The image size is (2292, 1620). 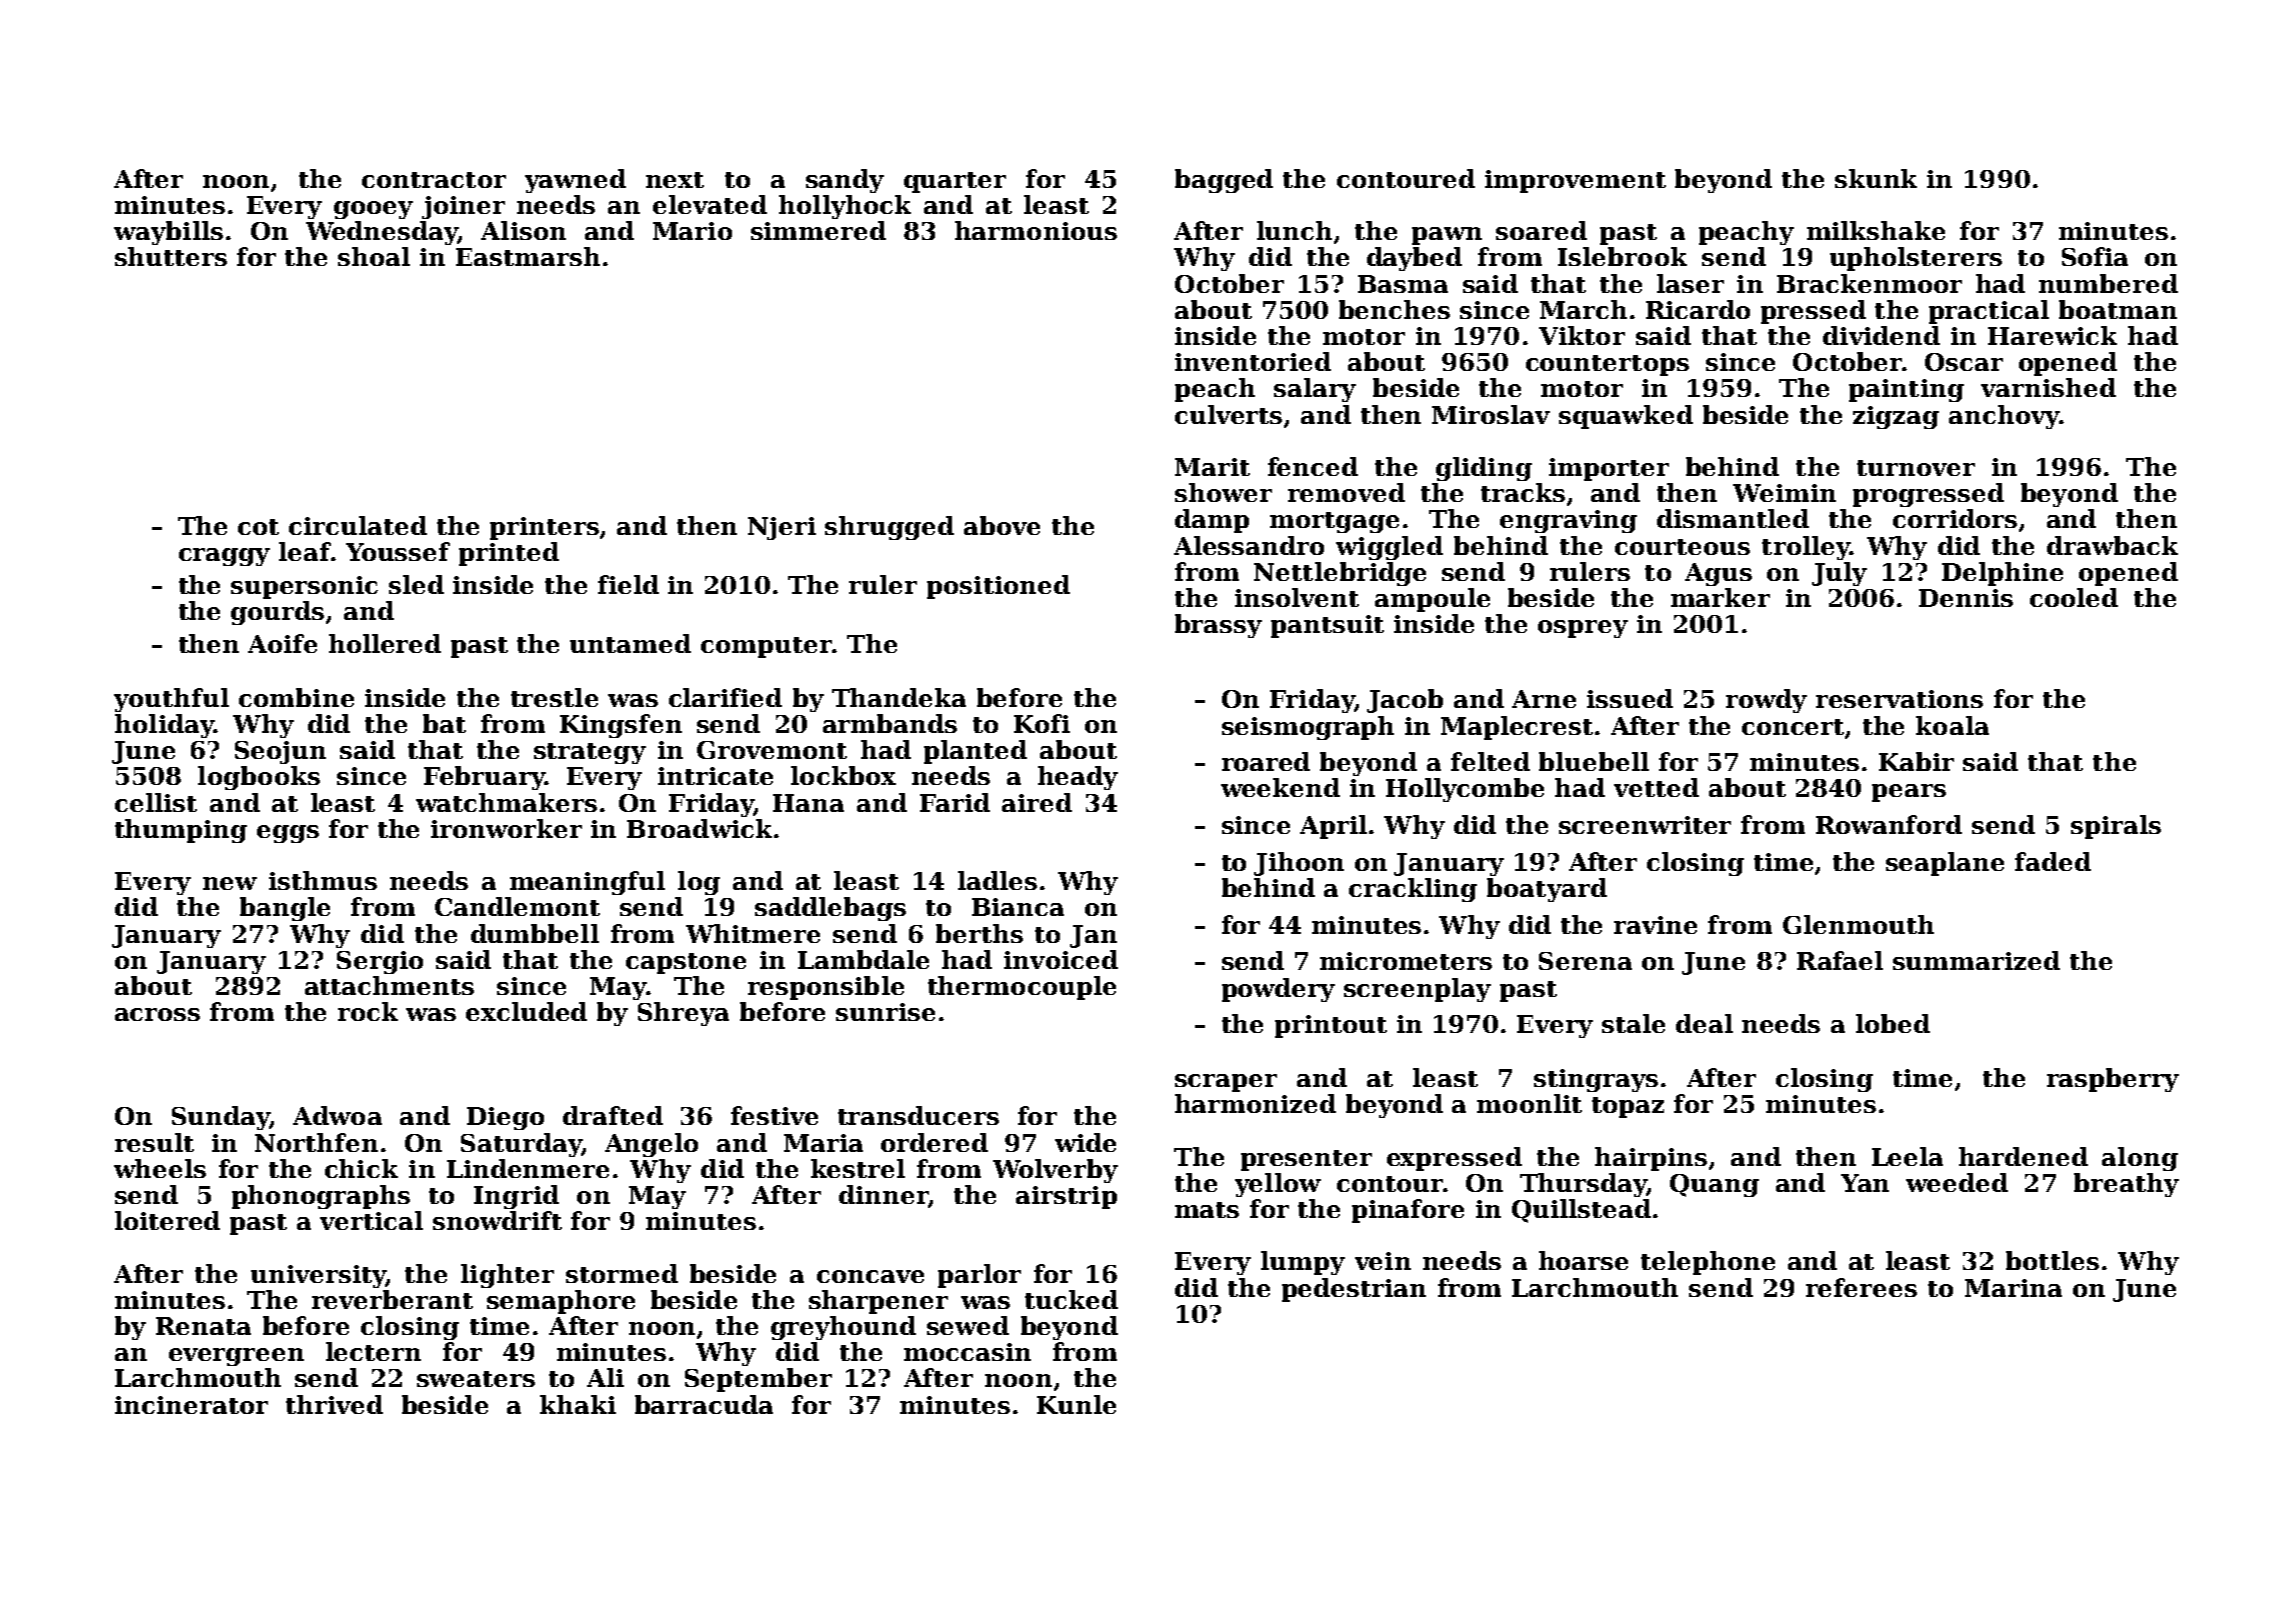 I want to click on boatman, so click(x=2118, y=309).
